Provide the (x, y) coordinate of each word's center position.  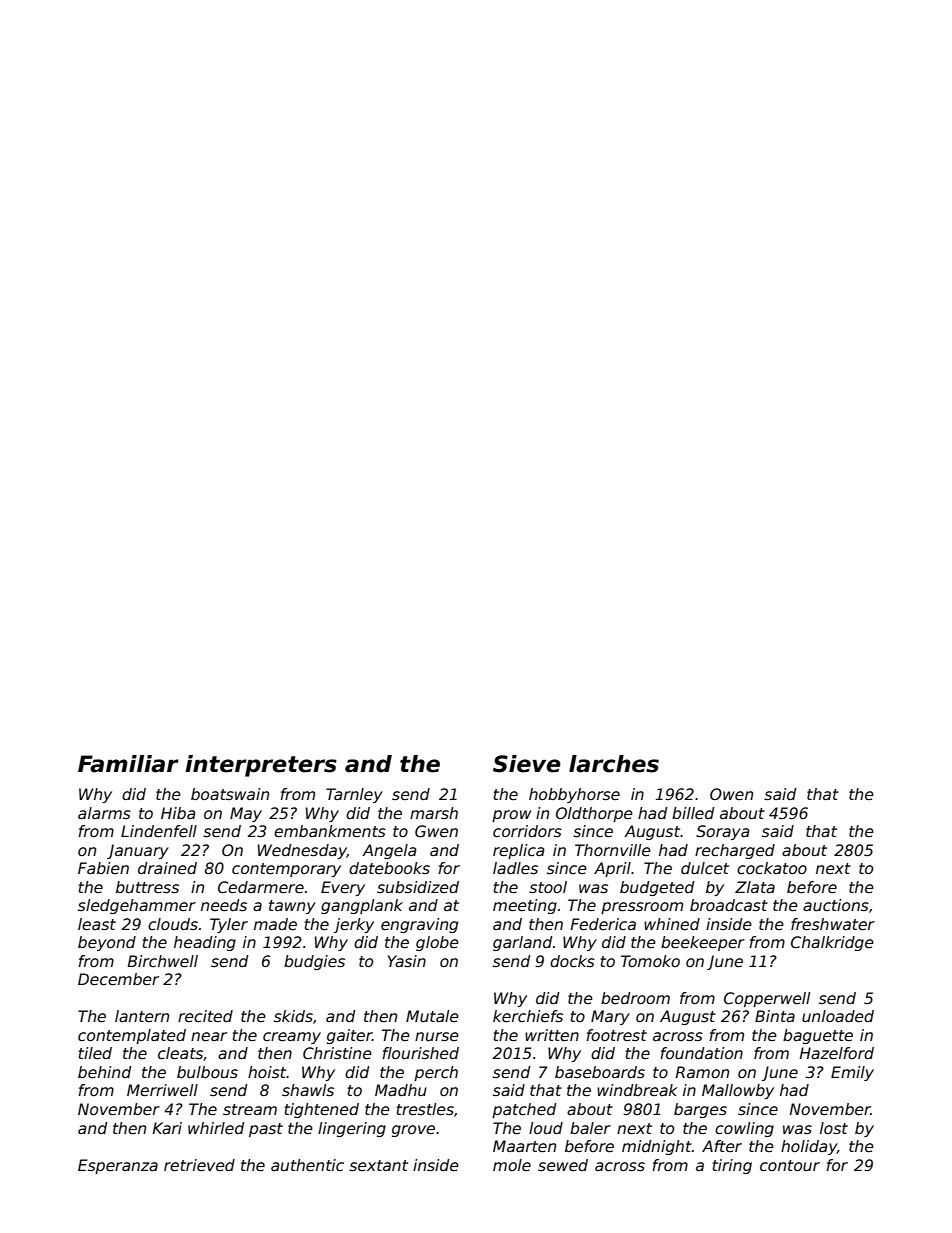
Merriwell (162, 1090)
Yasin (407, 961)
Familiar (128, 764)
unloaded (838, 1016)
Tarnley (354, 795)
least (97, 924)
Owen (731, 794)
